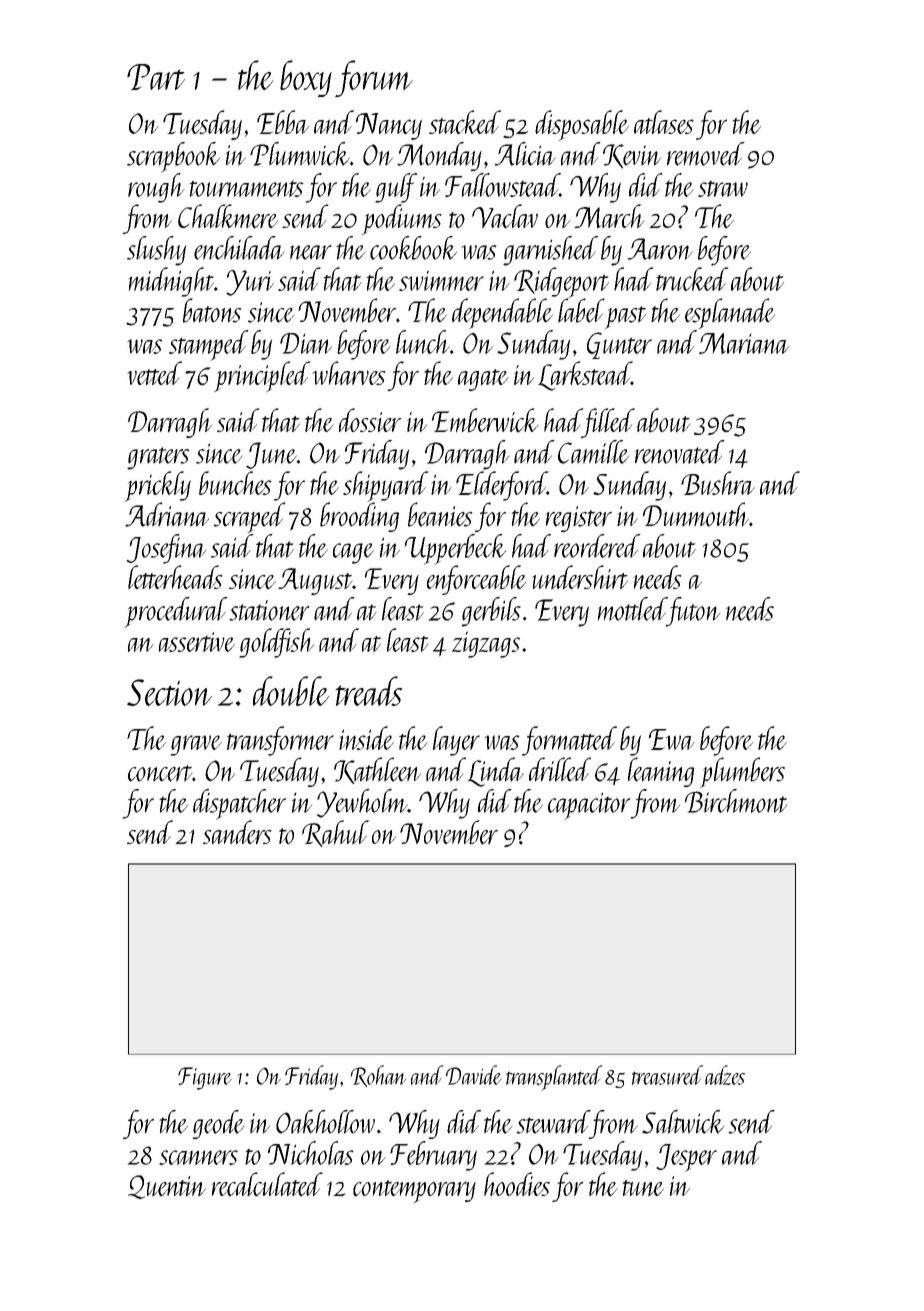 The height and width of the screenshot is (1311, 924). Describe the element at coordinates (725, 1075) in the screenshot. I see `adzes` at that location.
